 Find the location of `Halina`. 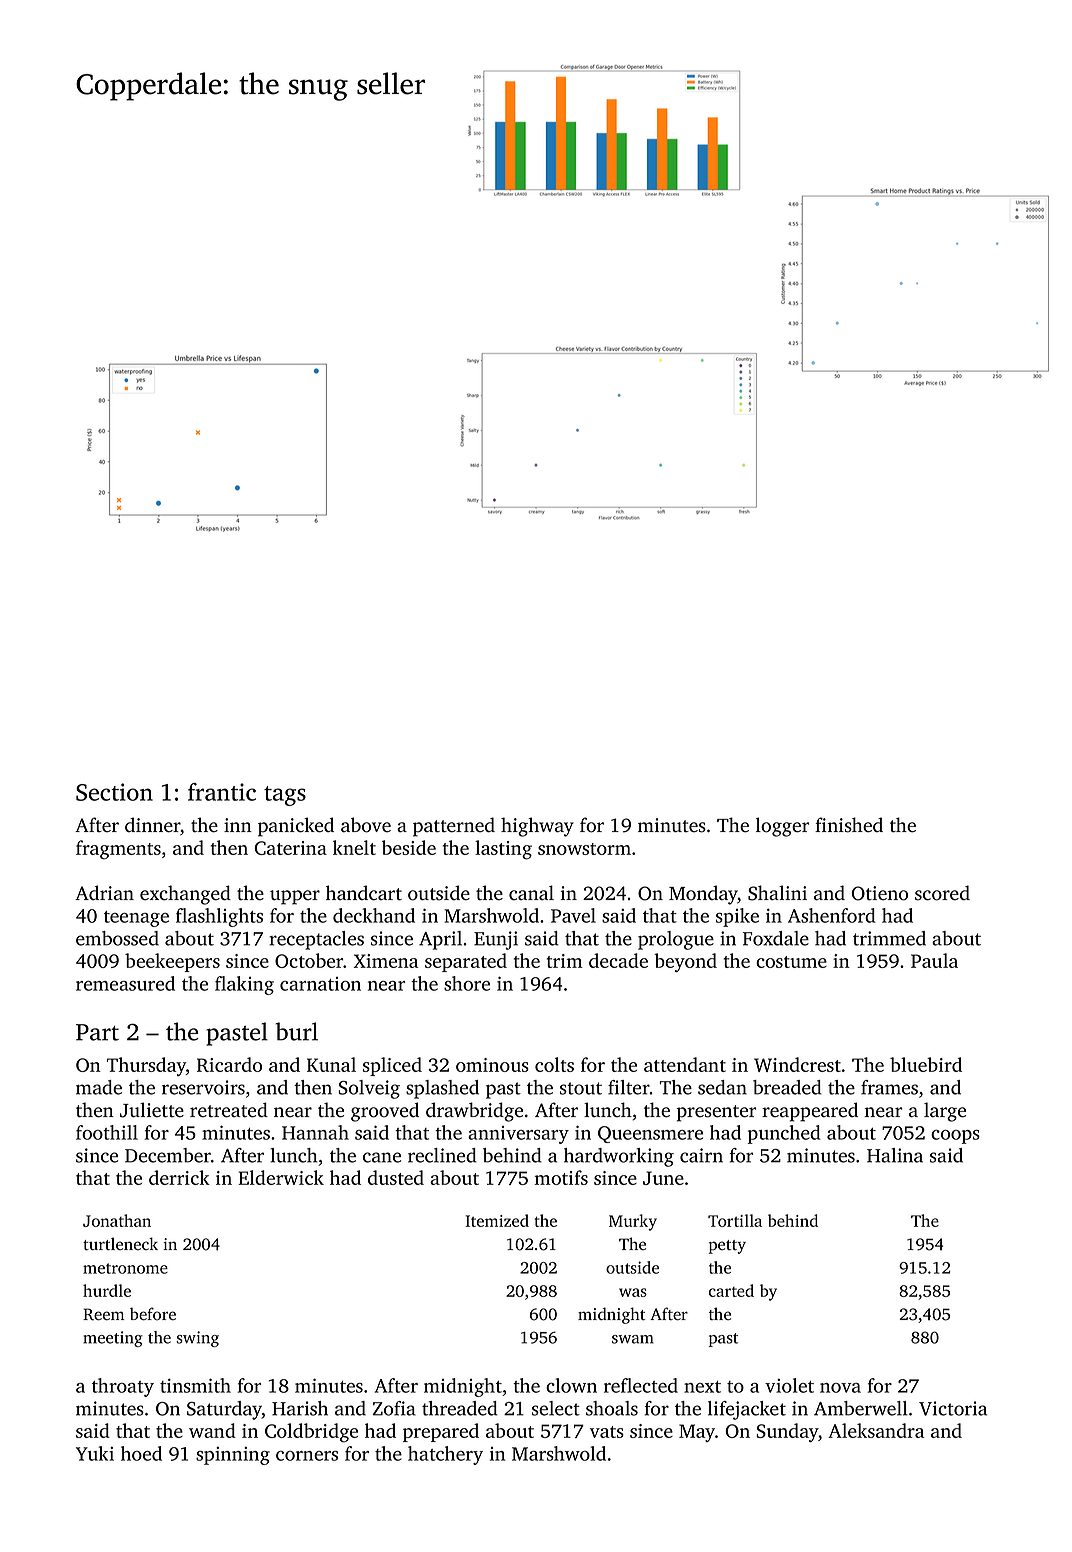

Halina is located at coordinates (895, 1155).
